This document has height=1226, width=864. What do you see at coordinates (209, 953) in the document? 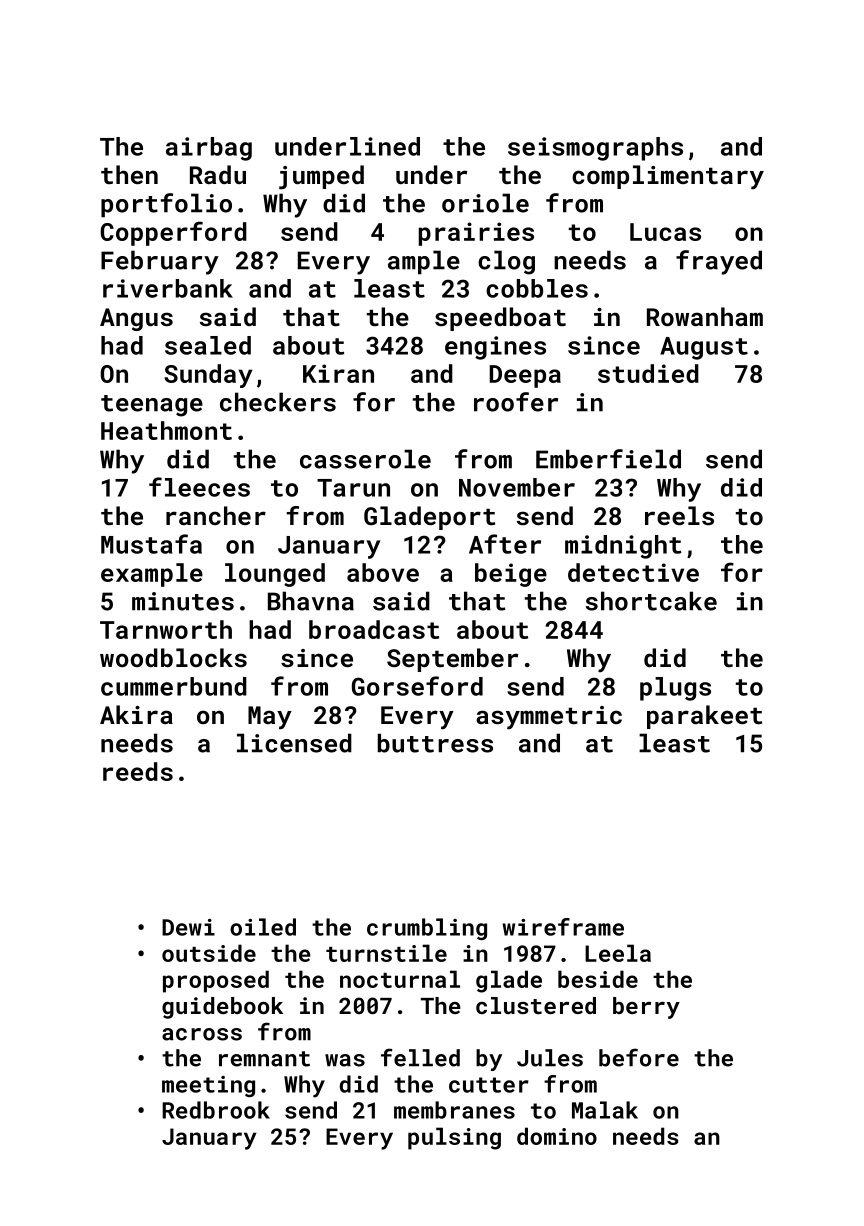
I see `outside` at bounding box center [209, 953].
